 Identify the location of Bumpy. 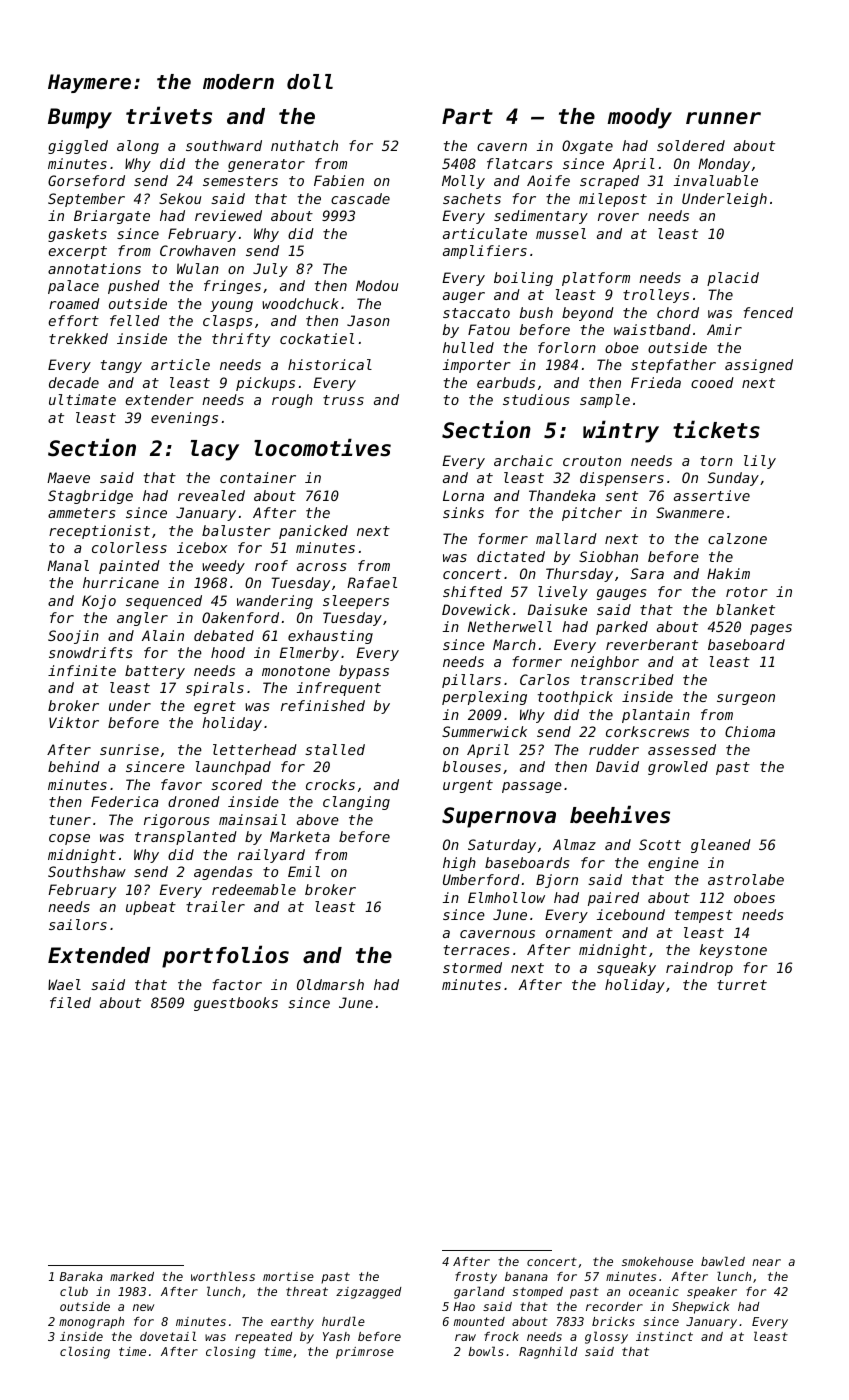
(80, 118).
